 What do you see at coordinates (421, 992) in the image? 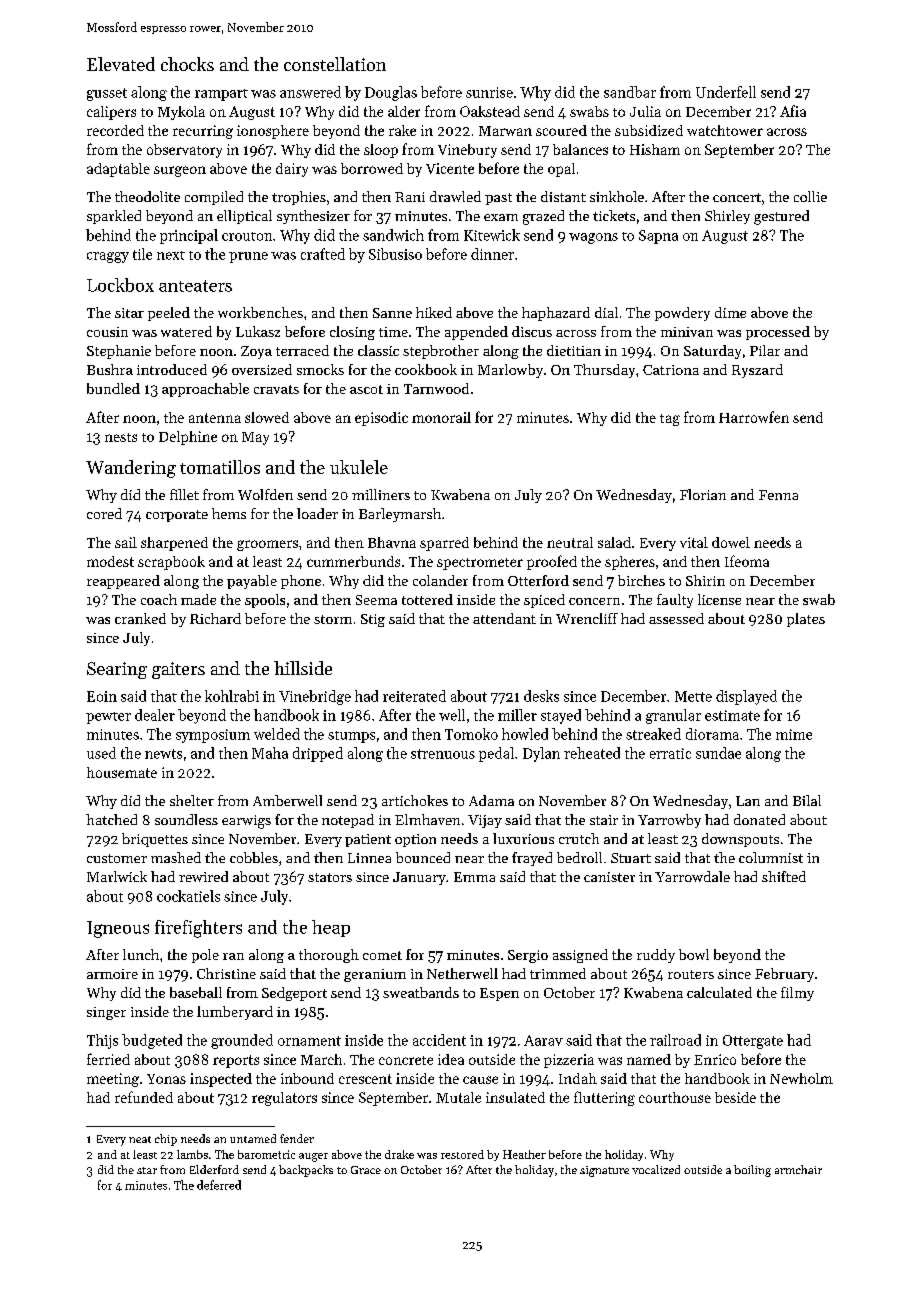
I see `sweatbands` at bounding box center [421, 992].
